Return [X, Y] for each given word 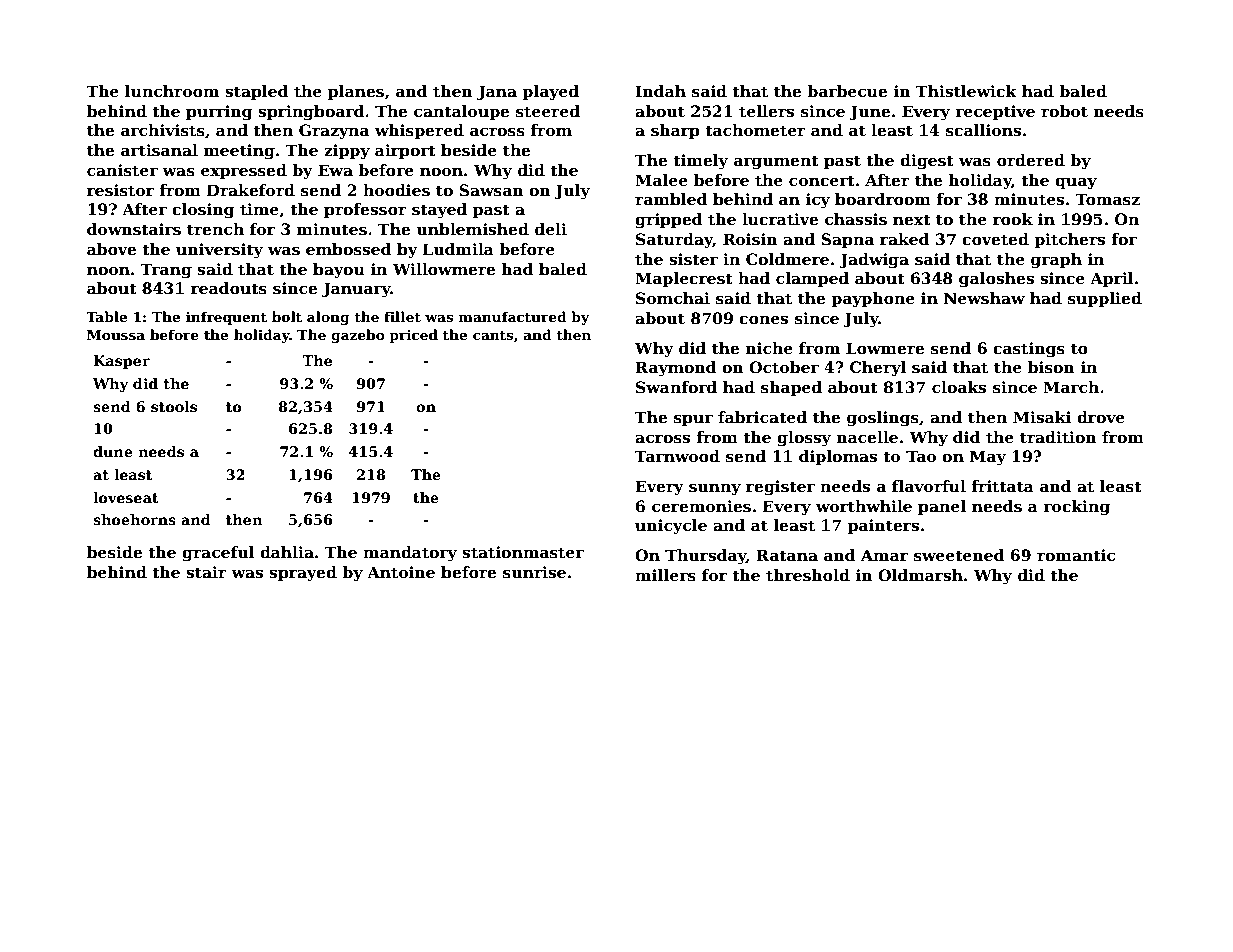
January [356, 290]
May [988, 458]
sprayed [303, 574]
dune [113, 451]
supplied [1105, 299]
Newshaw [984, 298]
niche [769, 348]
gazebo [358, 336]
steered [548, 111]
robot [1064, 111]
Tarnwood [677, 456]
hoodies [396, 190]
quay [1076, 183]
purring [219, 113]
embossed [349, 249]
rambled [671, 199]
